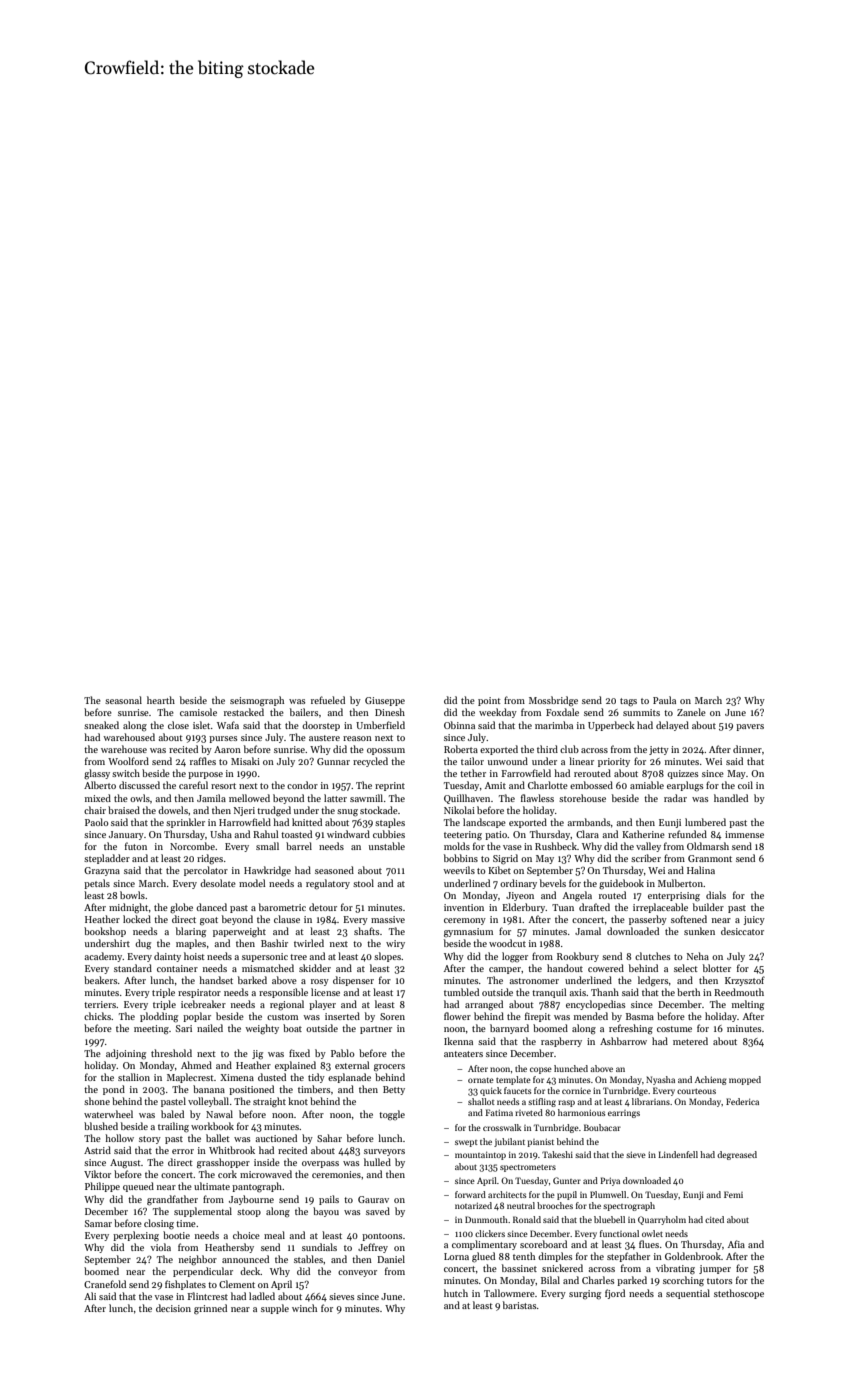 The width and height of the screenshot is (849, 1400). Describe the element at coordinates (387, 846) in the screenshot. I see `unstable` at that location.
